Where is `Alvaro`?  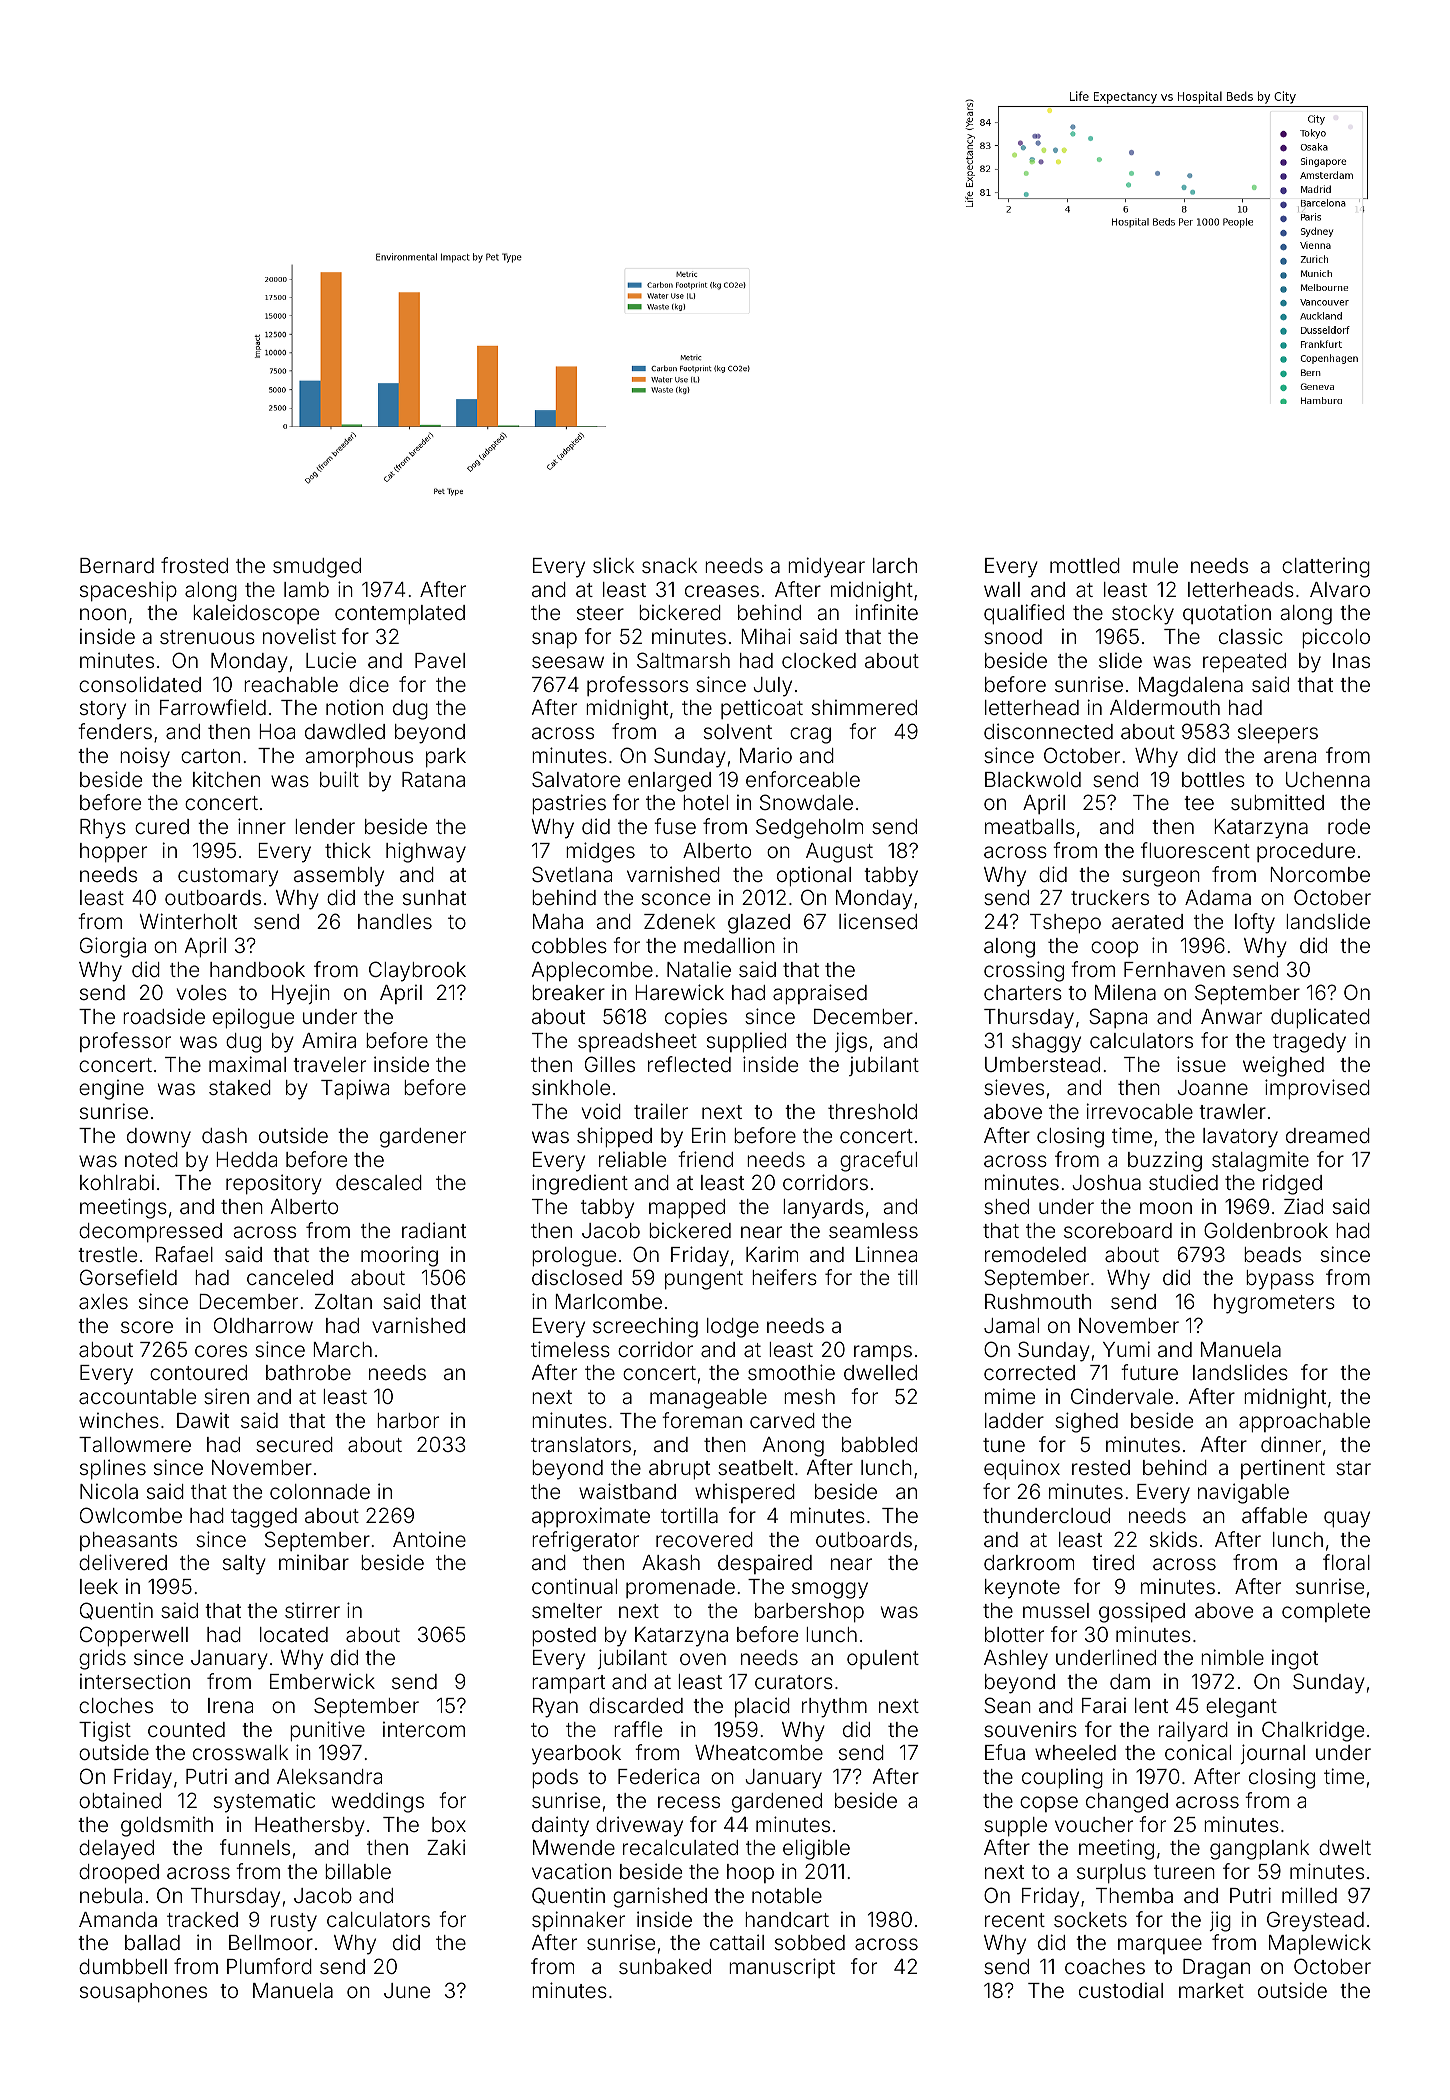
Alvaro is located at coordinates (1340, 589).
